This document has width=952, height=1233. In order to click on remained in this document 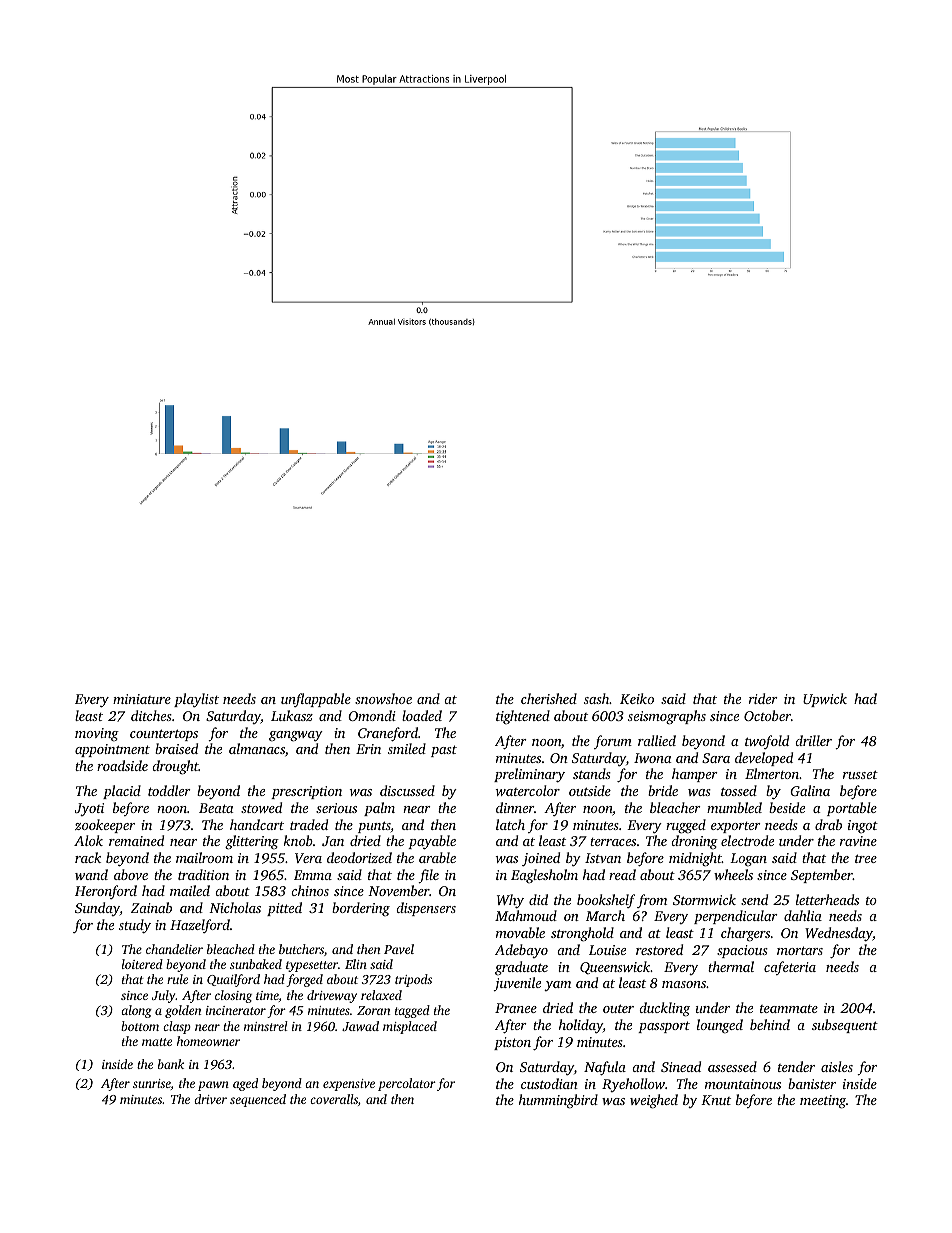, I will do `click(136, 840)`.
